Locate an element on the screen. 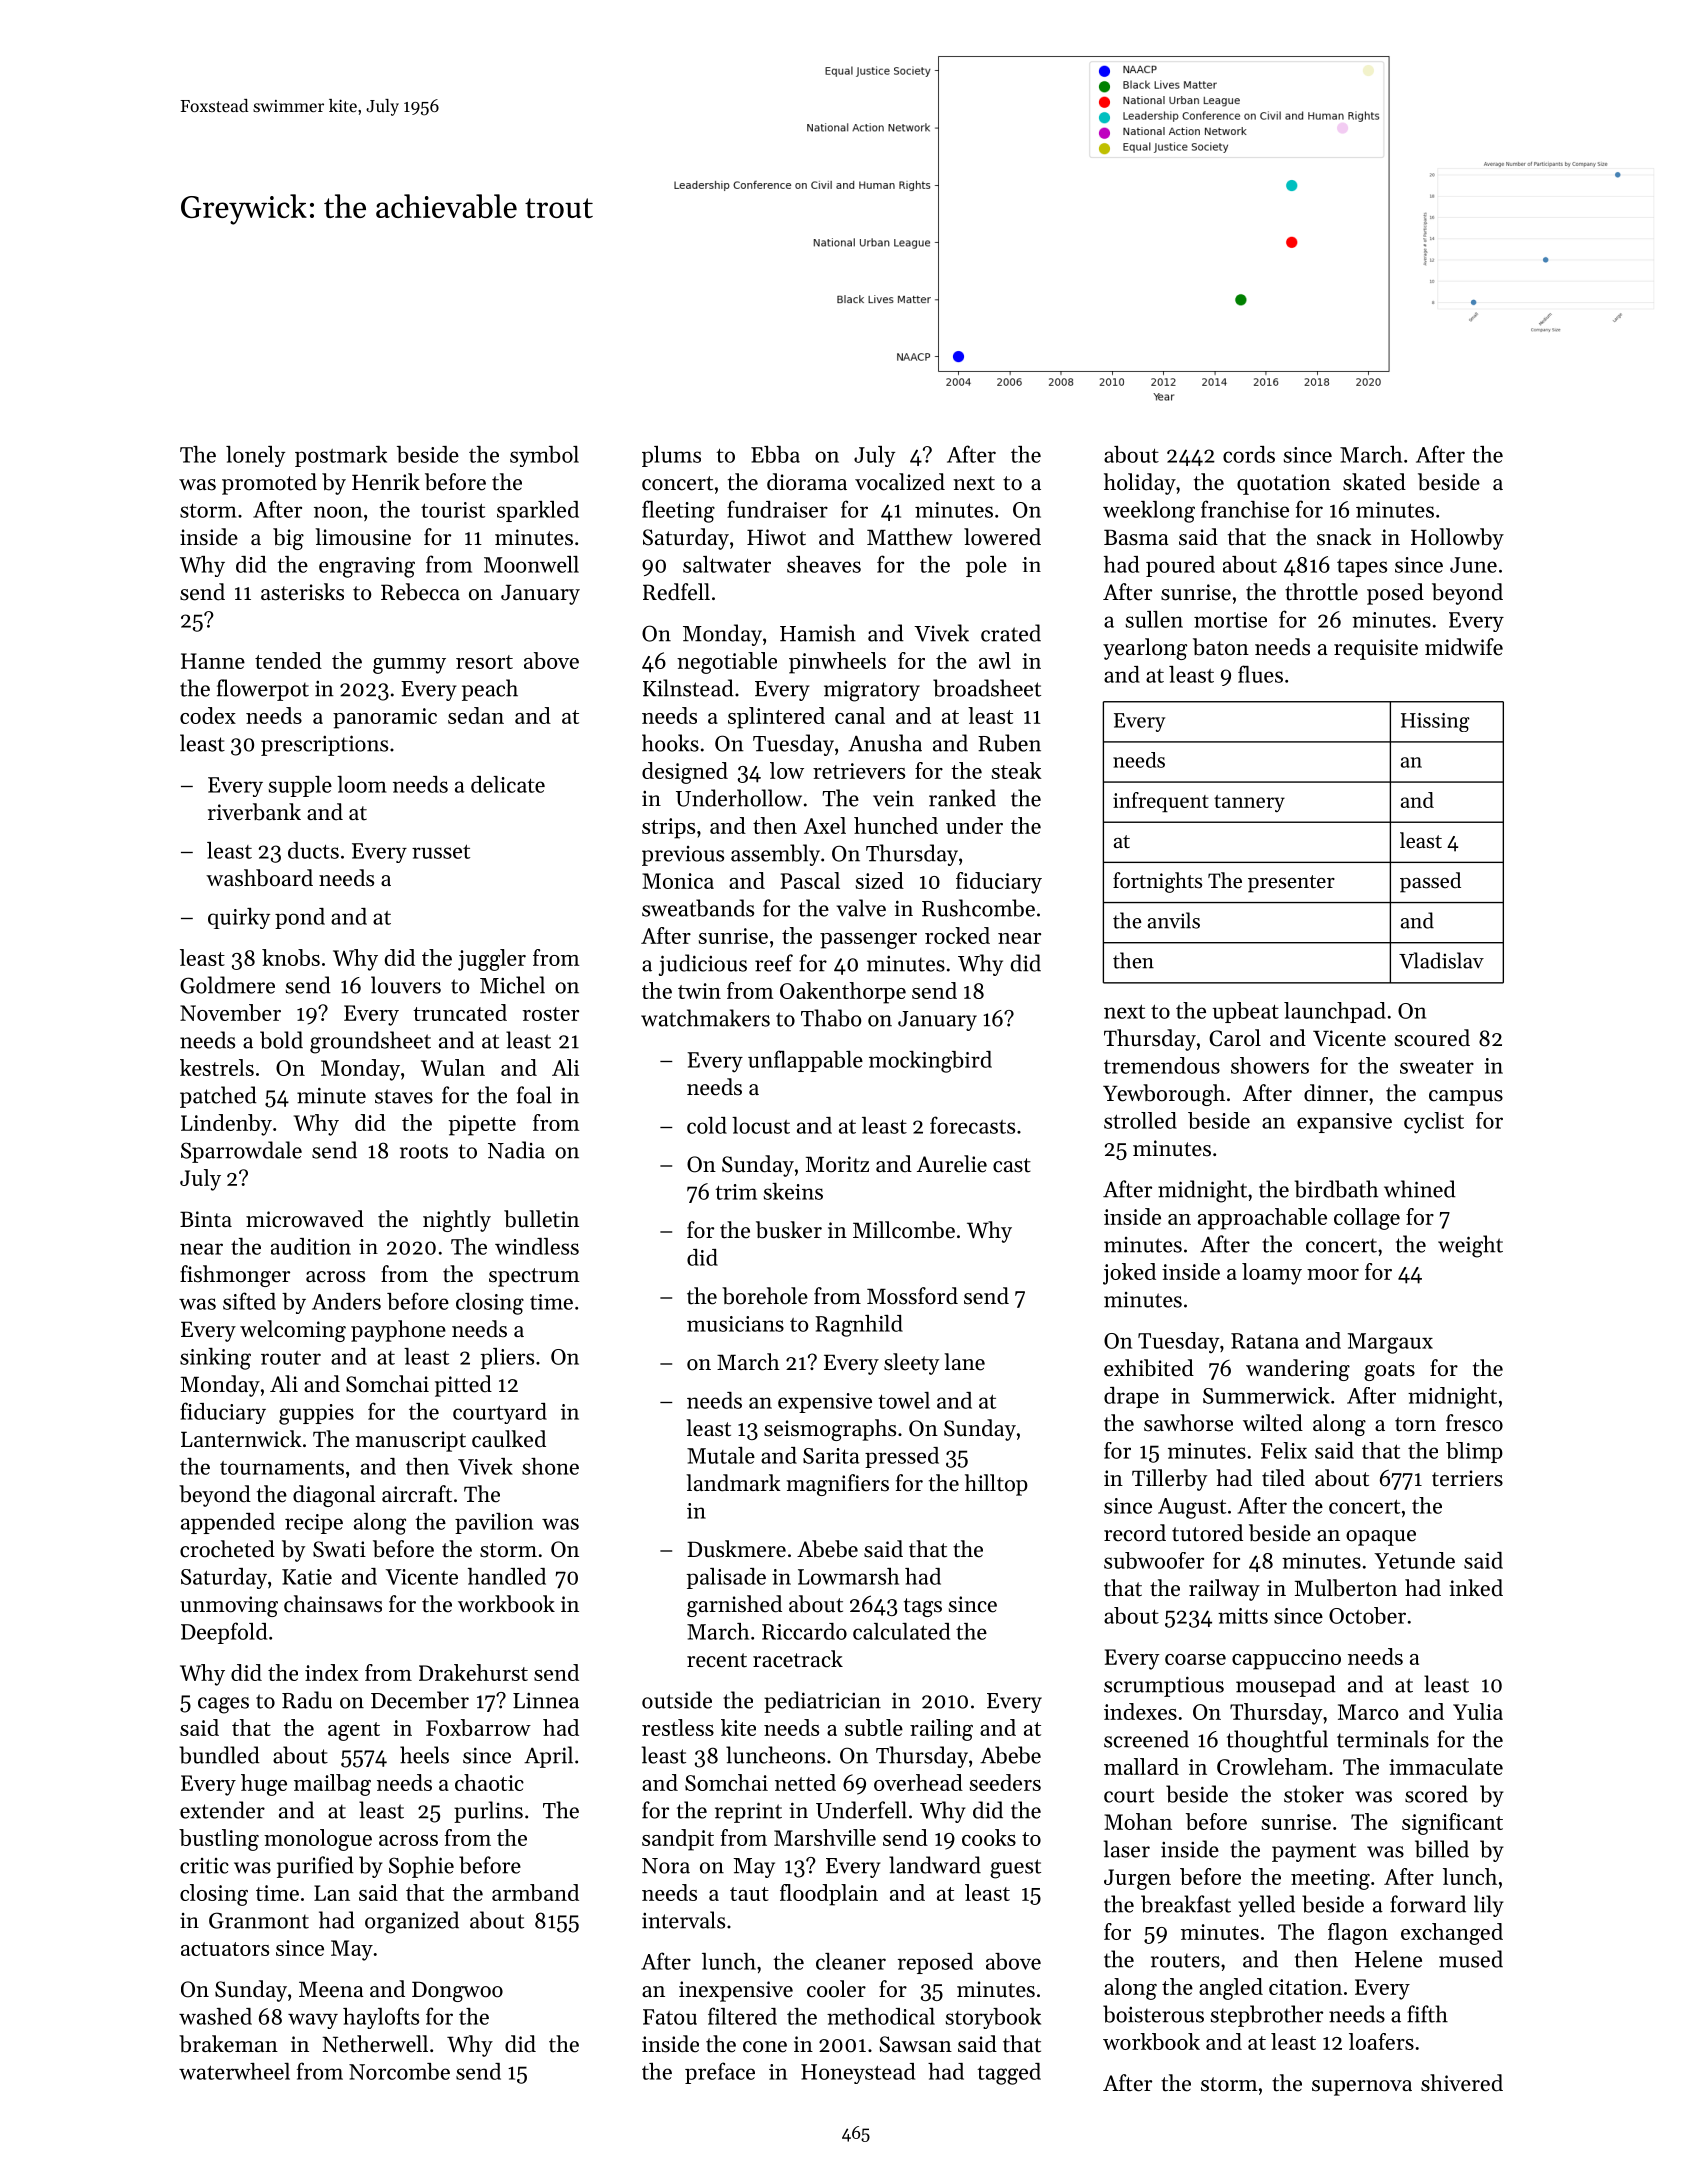 The width and height of the screenshot is (1683, 2178). screened is located at coordinates (1146, 1739).
